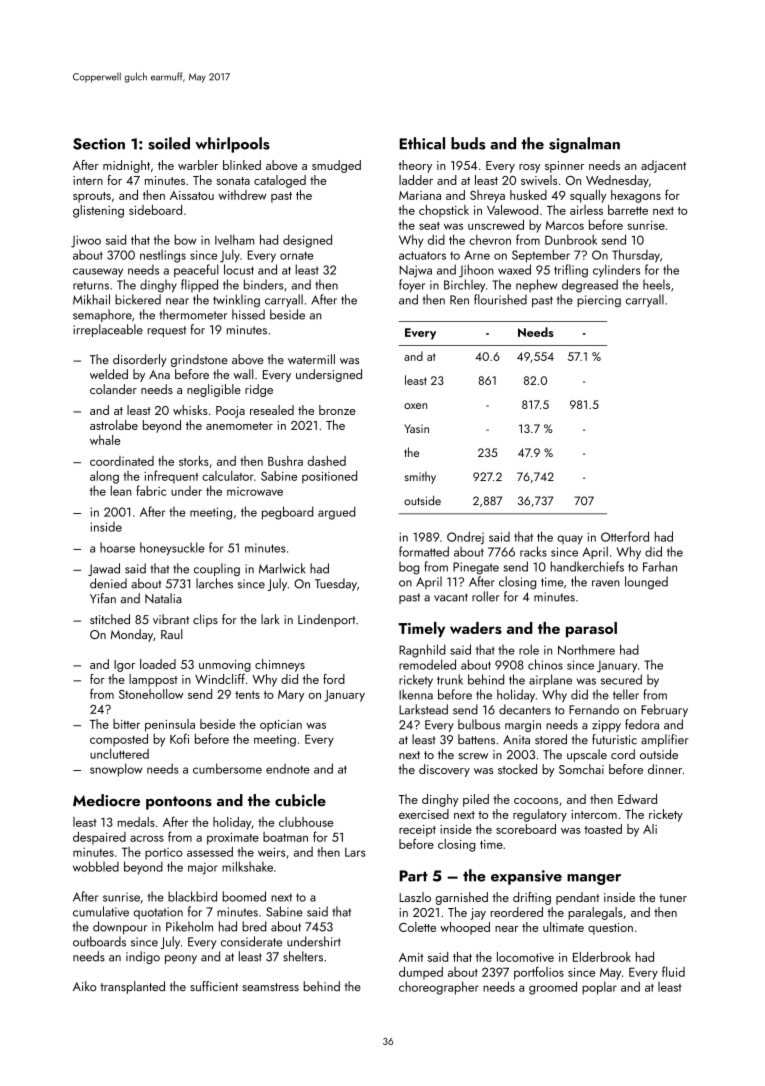 The height and width of the screenshot is (1086, 765). Describe the element at coordinates (533, 551) in the screenshot. I see `racks` at that location.
